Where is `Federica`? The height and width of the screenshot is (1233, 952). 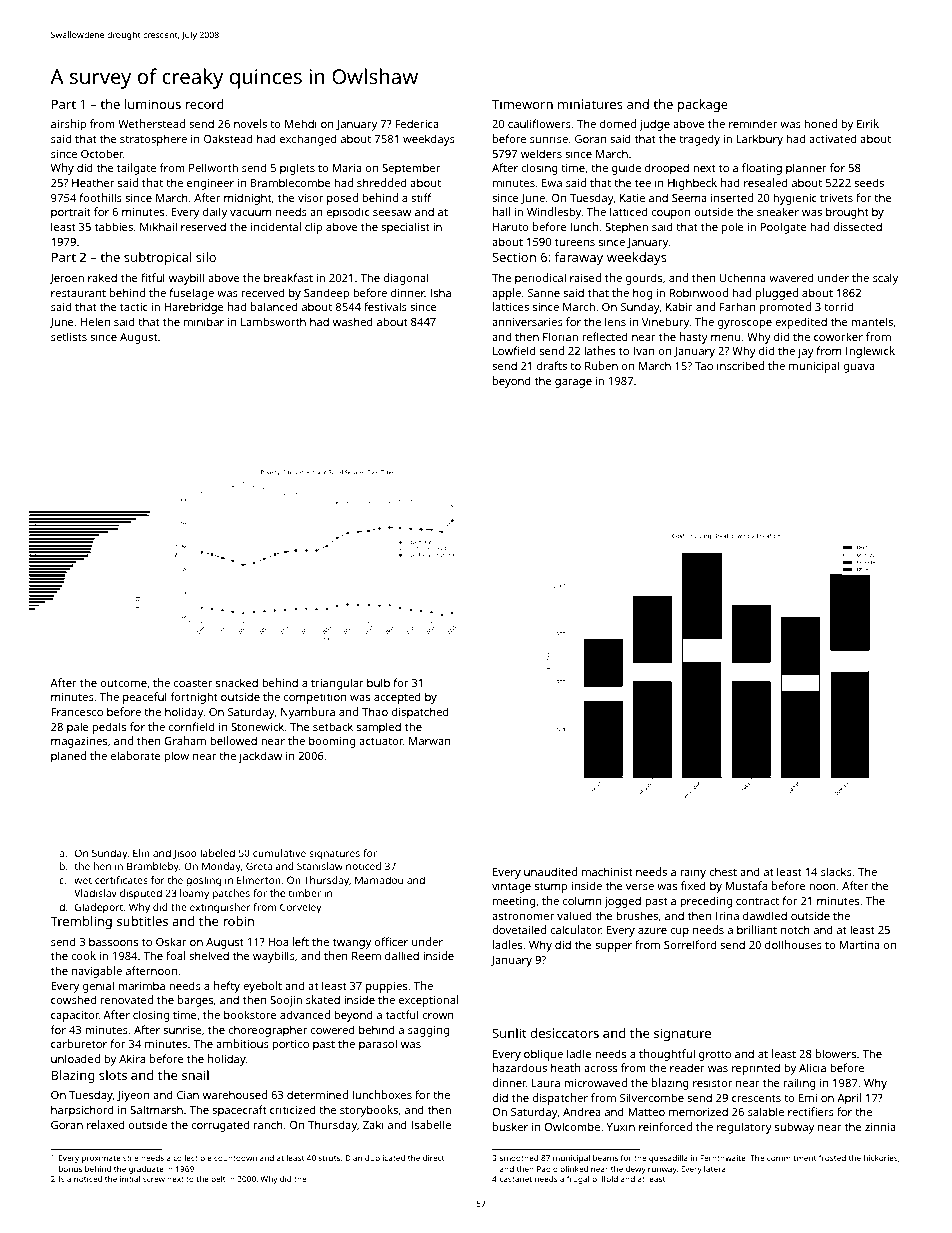 Federica is located at coordinates (417, 123).
